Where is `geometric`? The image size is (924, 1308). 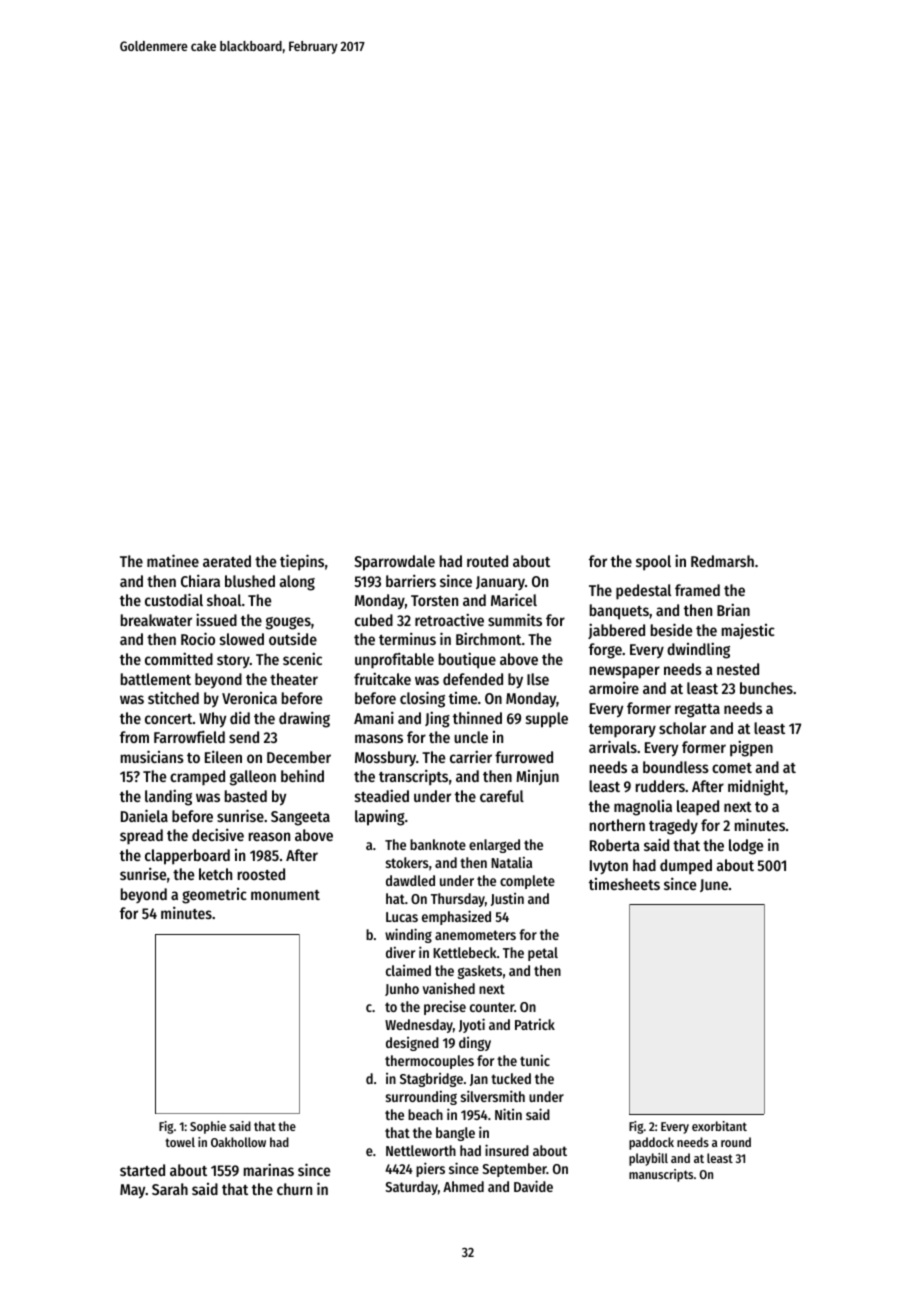
geometric is located at coordinates (214, 896).
